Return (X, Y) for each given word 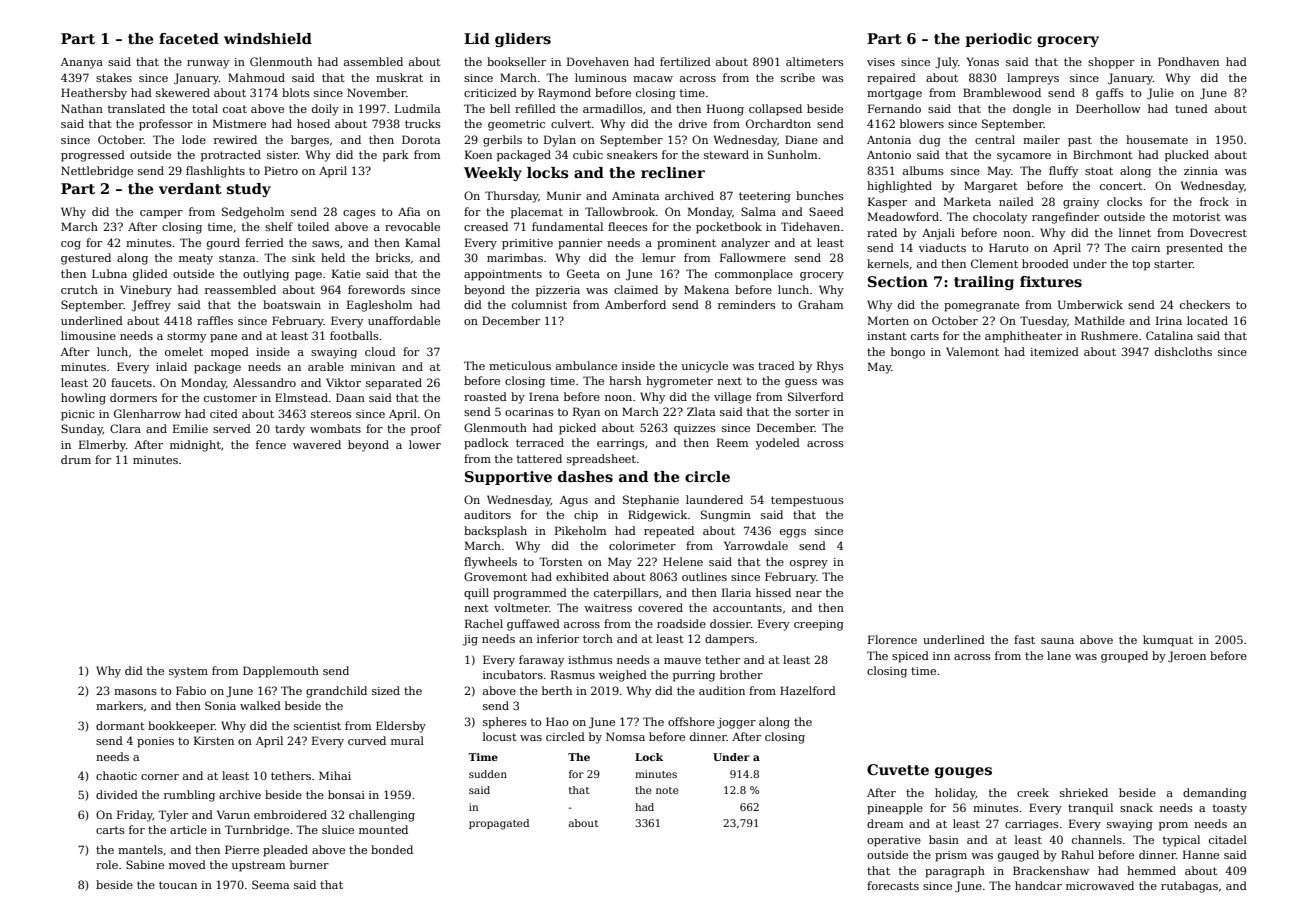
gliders (523, 40)
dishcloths (1183, 351)
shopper (1111, 63)
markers (119, 705)
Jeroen (1187, 656)
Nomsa (625, 736)
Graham (820, 304)
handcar (1038, 885)
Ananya (82, 63)
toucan (178, 885)
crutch (79, 289)
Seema (270, 884)
